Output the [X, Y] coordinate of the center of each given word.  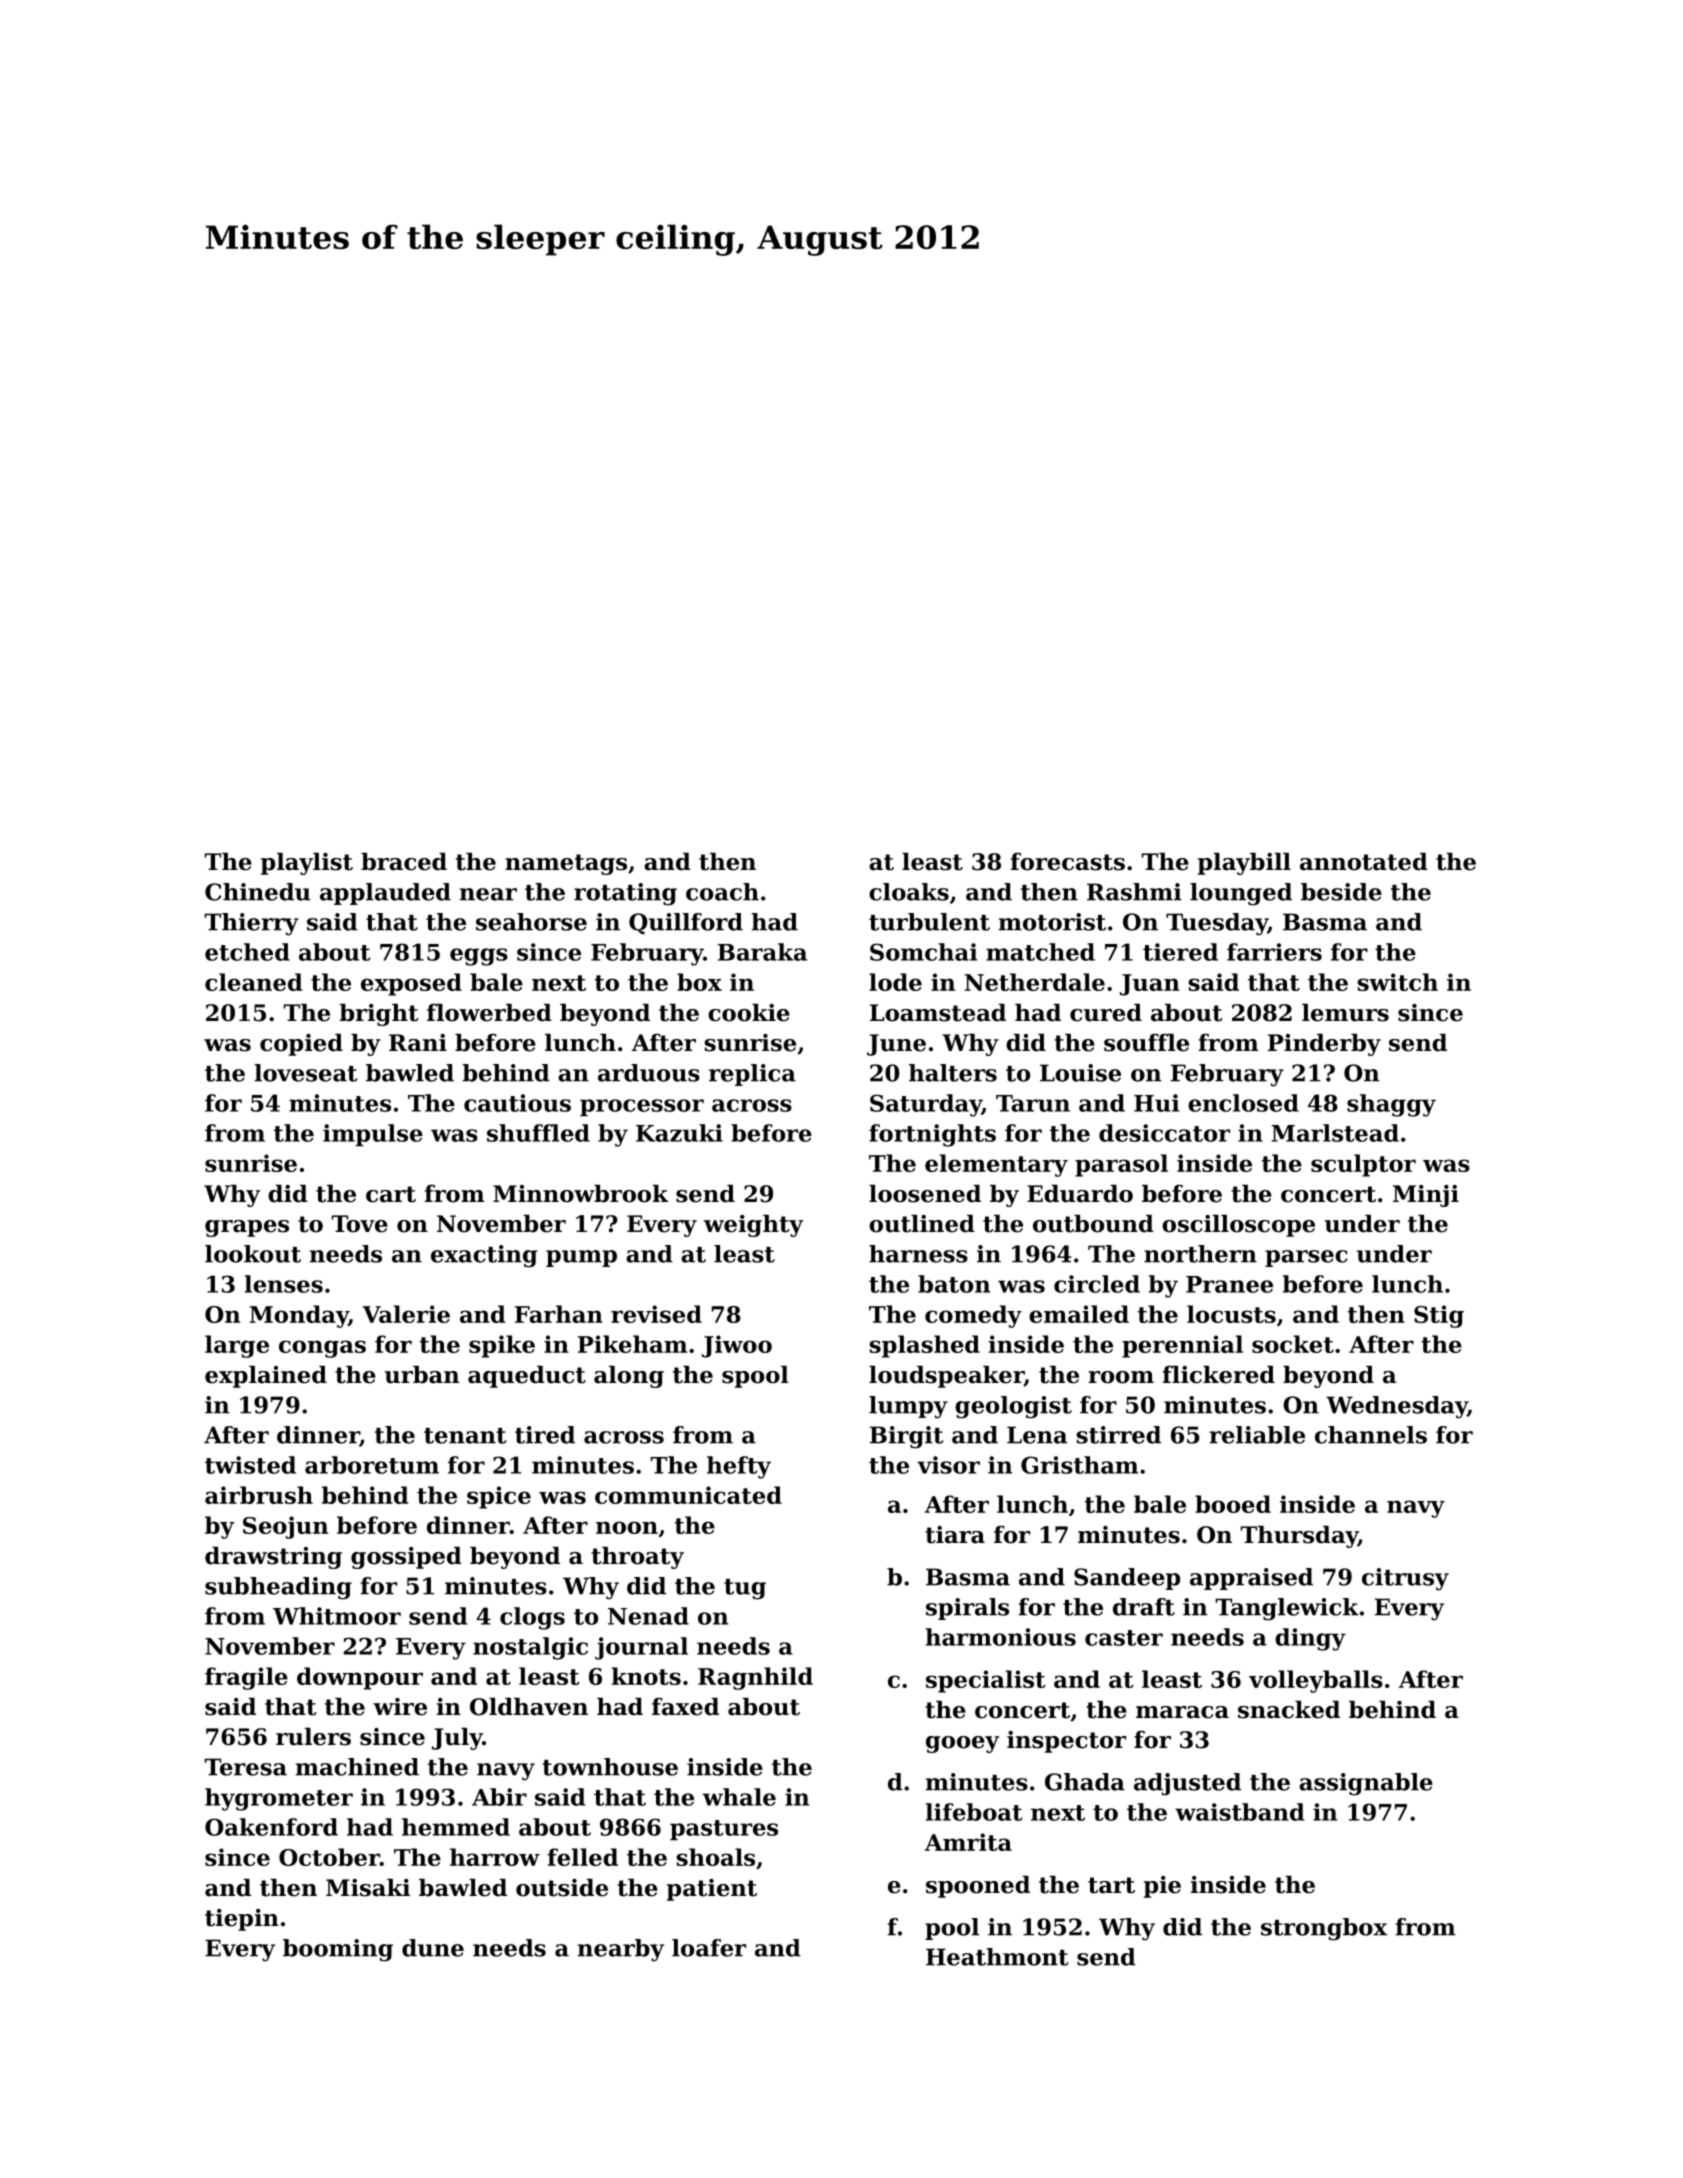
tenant [465, 1436]
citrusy [1405, 1579]
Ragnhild [755, 1678]
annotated [1364, 862]
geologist [1013, 1407]
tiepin [242, 1920]
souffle [1146, 1043]
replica [752, 1075]
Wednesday [1397, 1407]
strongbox [1324, 1929]
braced [404, 862]
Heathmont [997, 1957]
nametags [566, 864]
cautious [517, 1103]
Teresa [246, 1767]
